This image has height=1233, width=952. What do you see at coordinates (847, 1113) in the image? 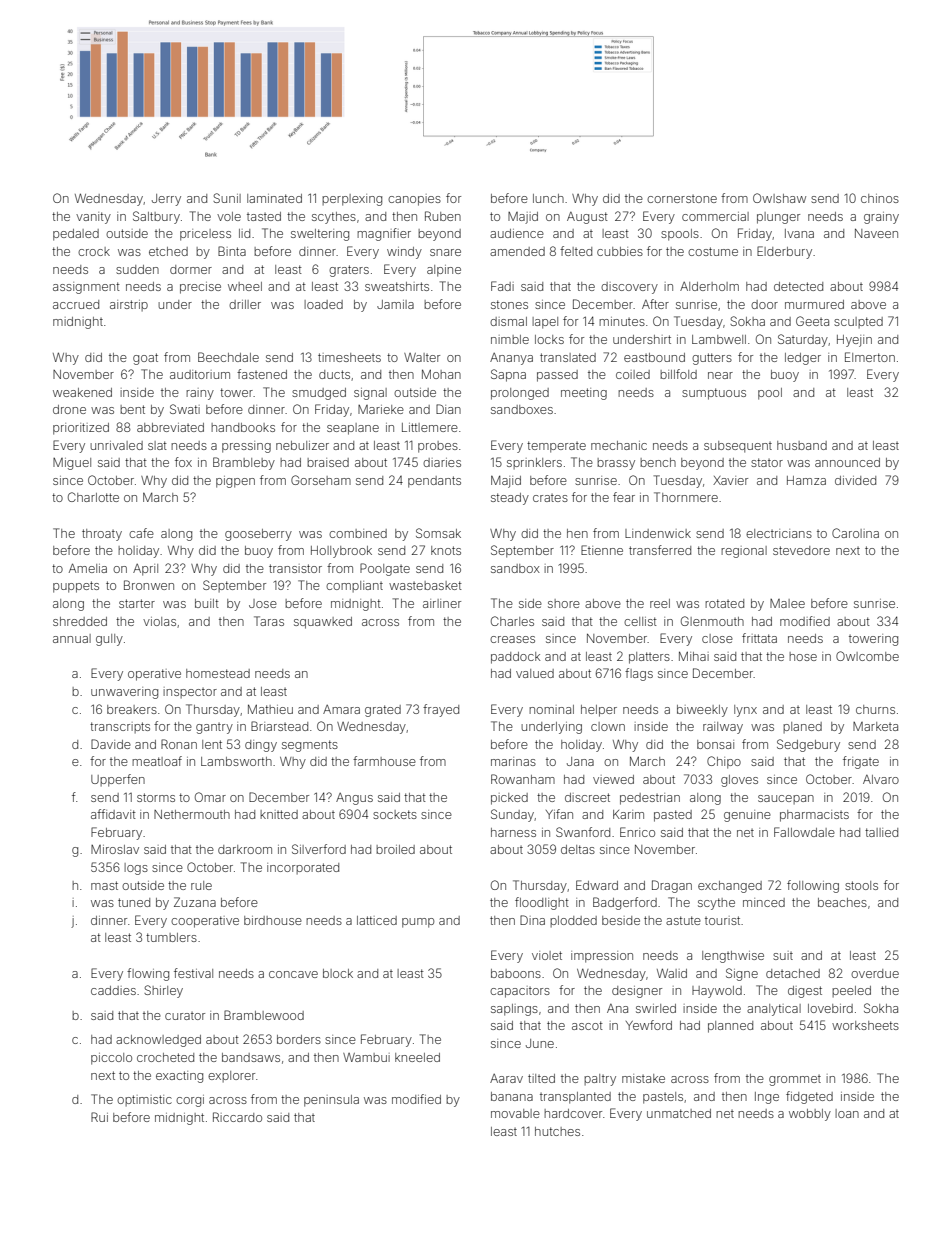
I see `loan` at bounding box center [847, 1113].
